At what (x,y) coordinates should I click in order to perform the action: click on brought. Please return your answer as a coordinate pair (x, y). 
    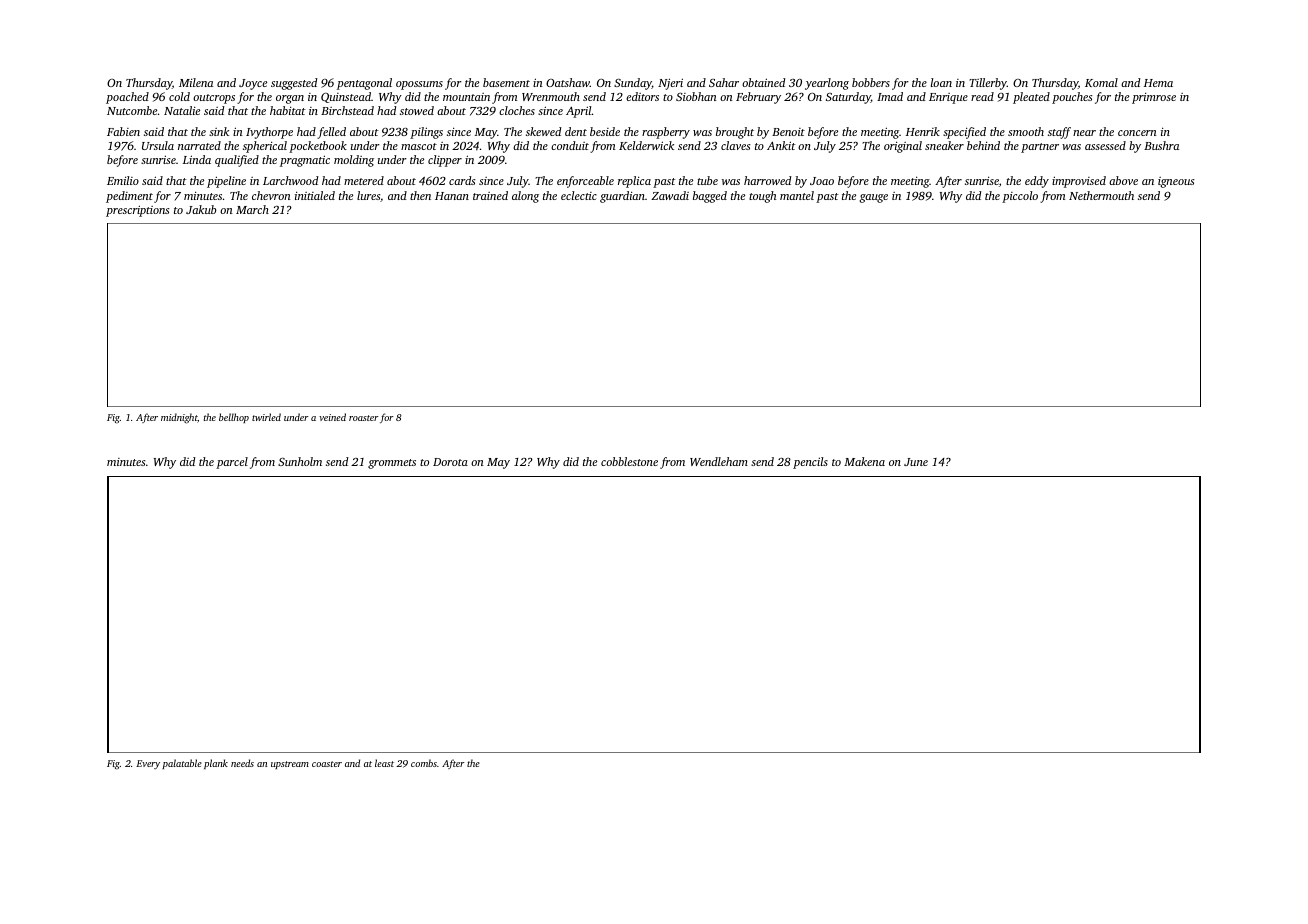
    Looking at the image, I should click on (735, 133).
